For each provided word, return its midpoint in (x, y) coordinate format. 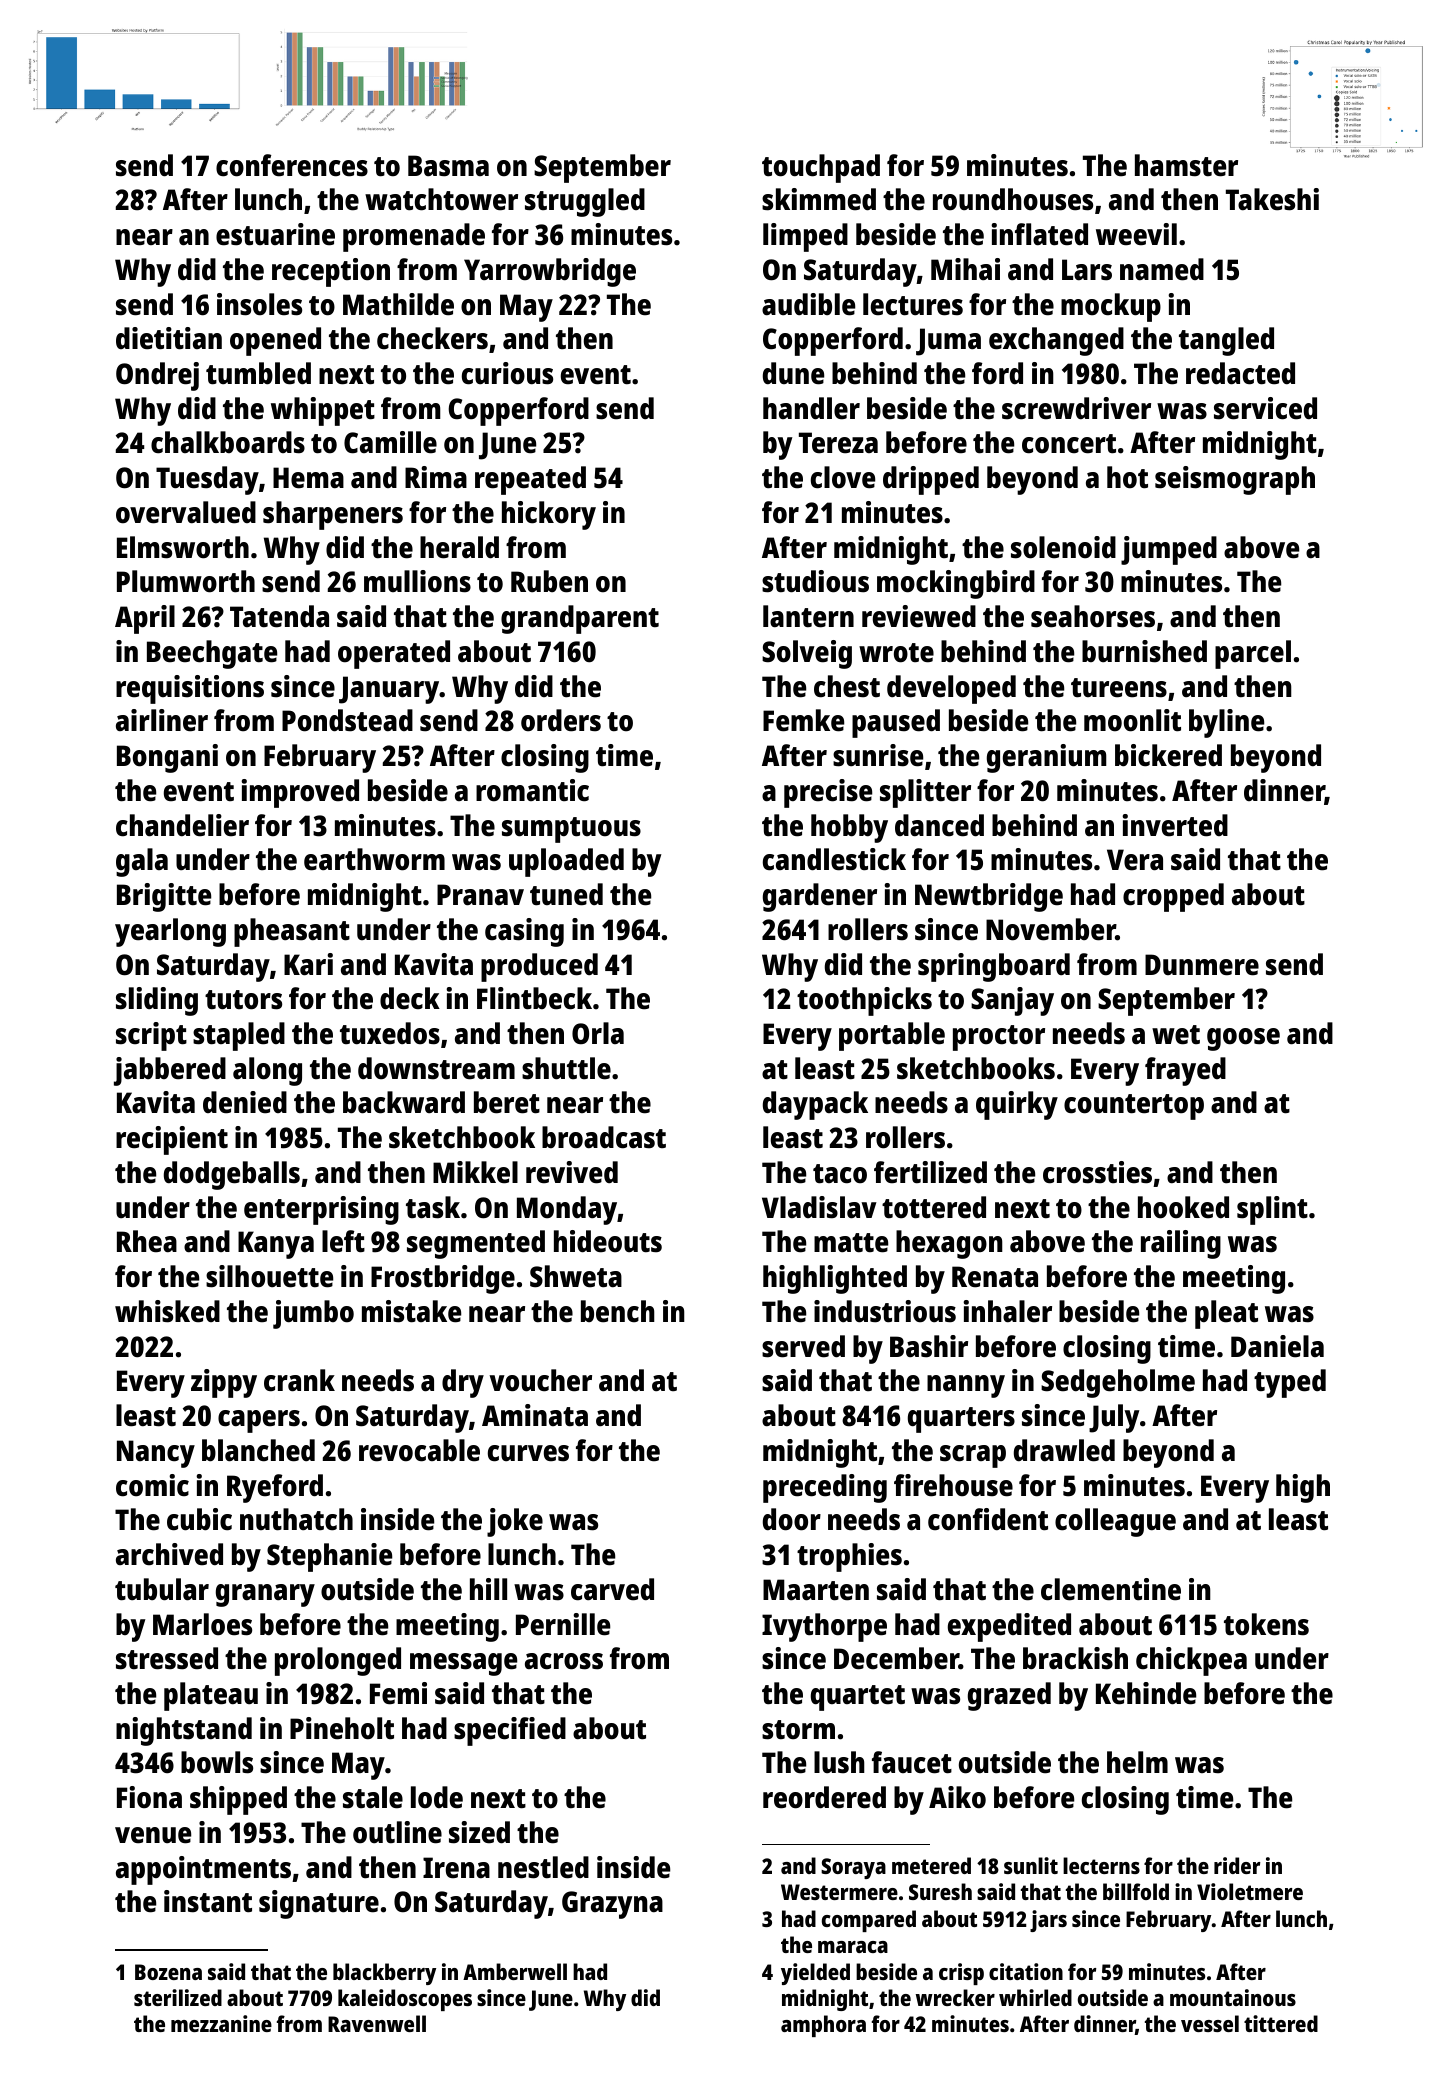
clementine (1111, 1589)
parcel (1253, 654)
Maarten (816, 1590)
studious (815, 581)
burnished (1144, 651)
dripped (931, 480)
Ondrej (157, 376)
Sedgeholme (1118, 1383)
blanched (258, 1450)
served (803, 1346)
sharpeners (333, 515)
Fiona (149, 1797)
